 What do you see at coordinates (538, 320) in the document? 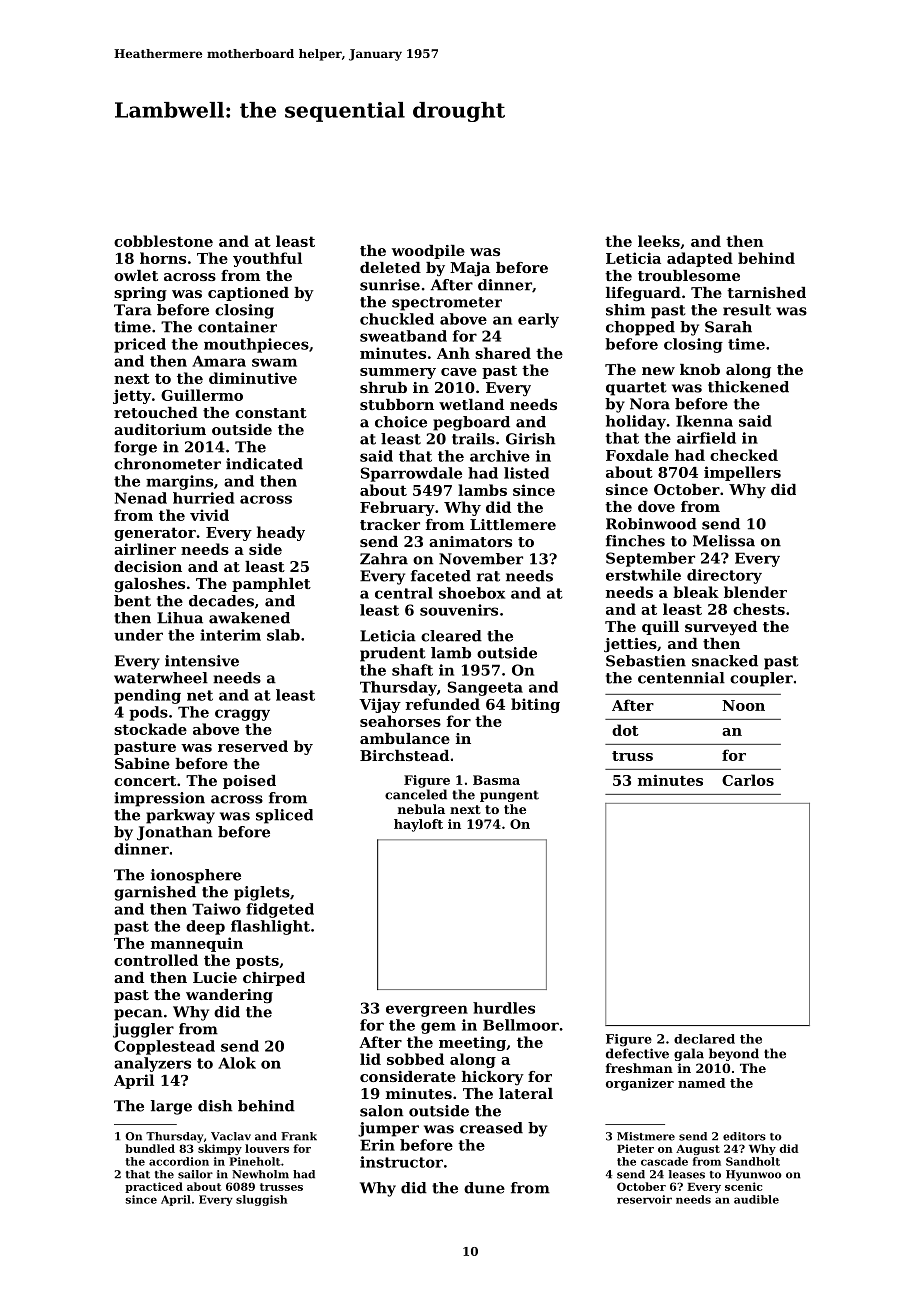
I see `early` at bounding box center [538, 320].
